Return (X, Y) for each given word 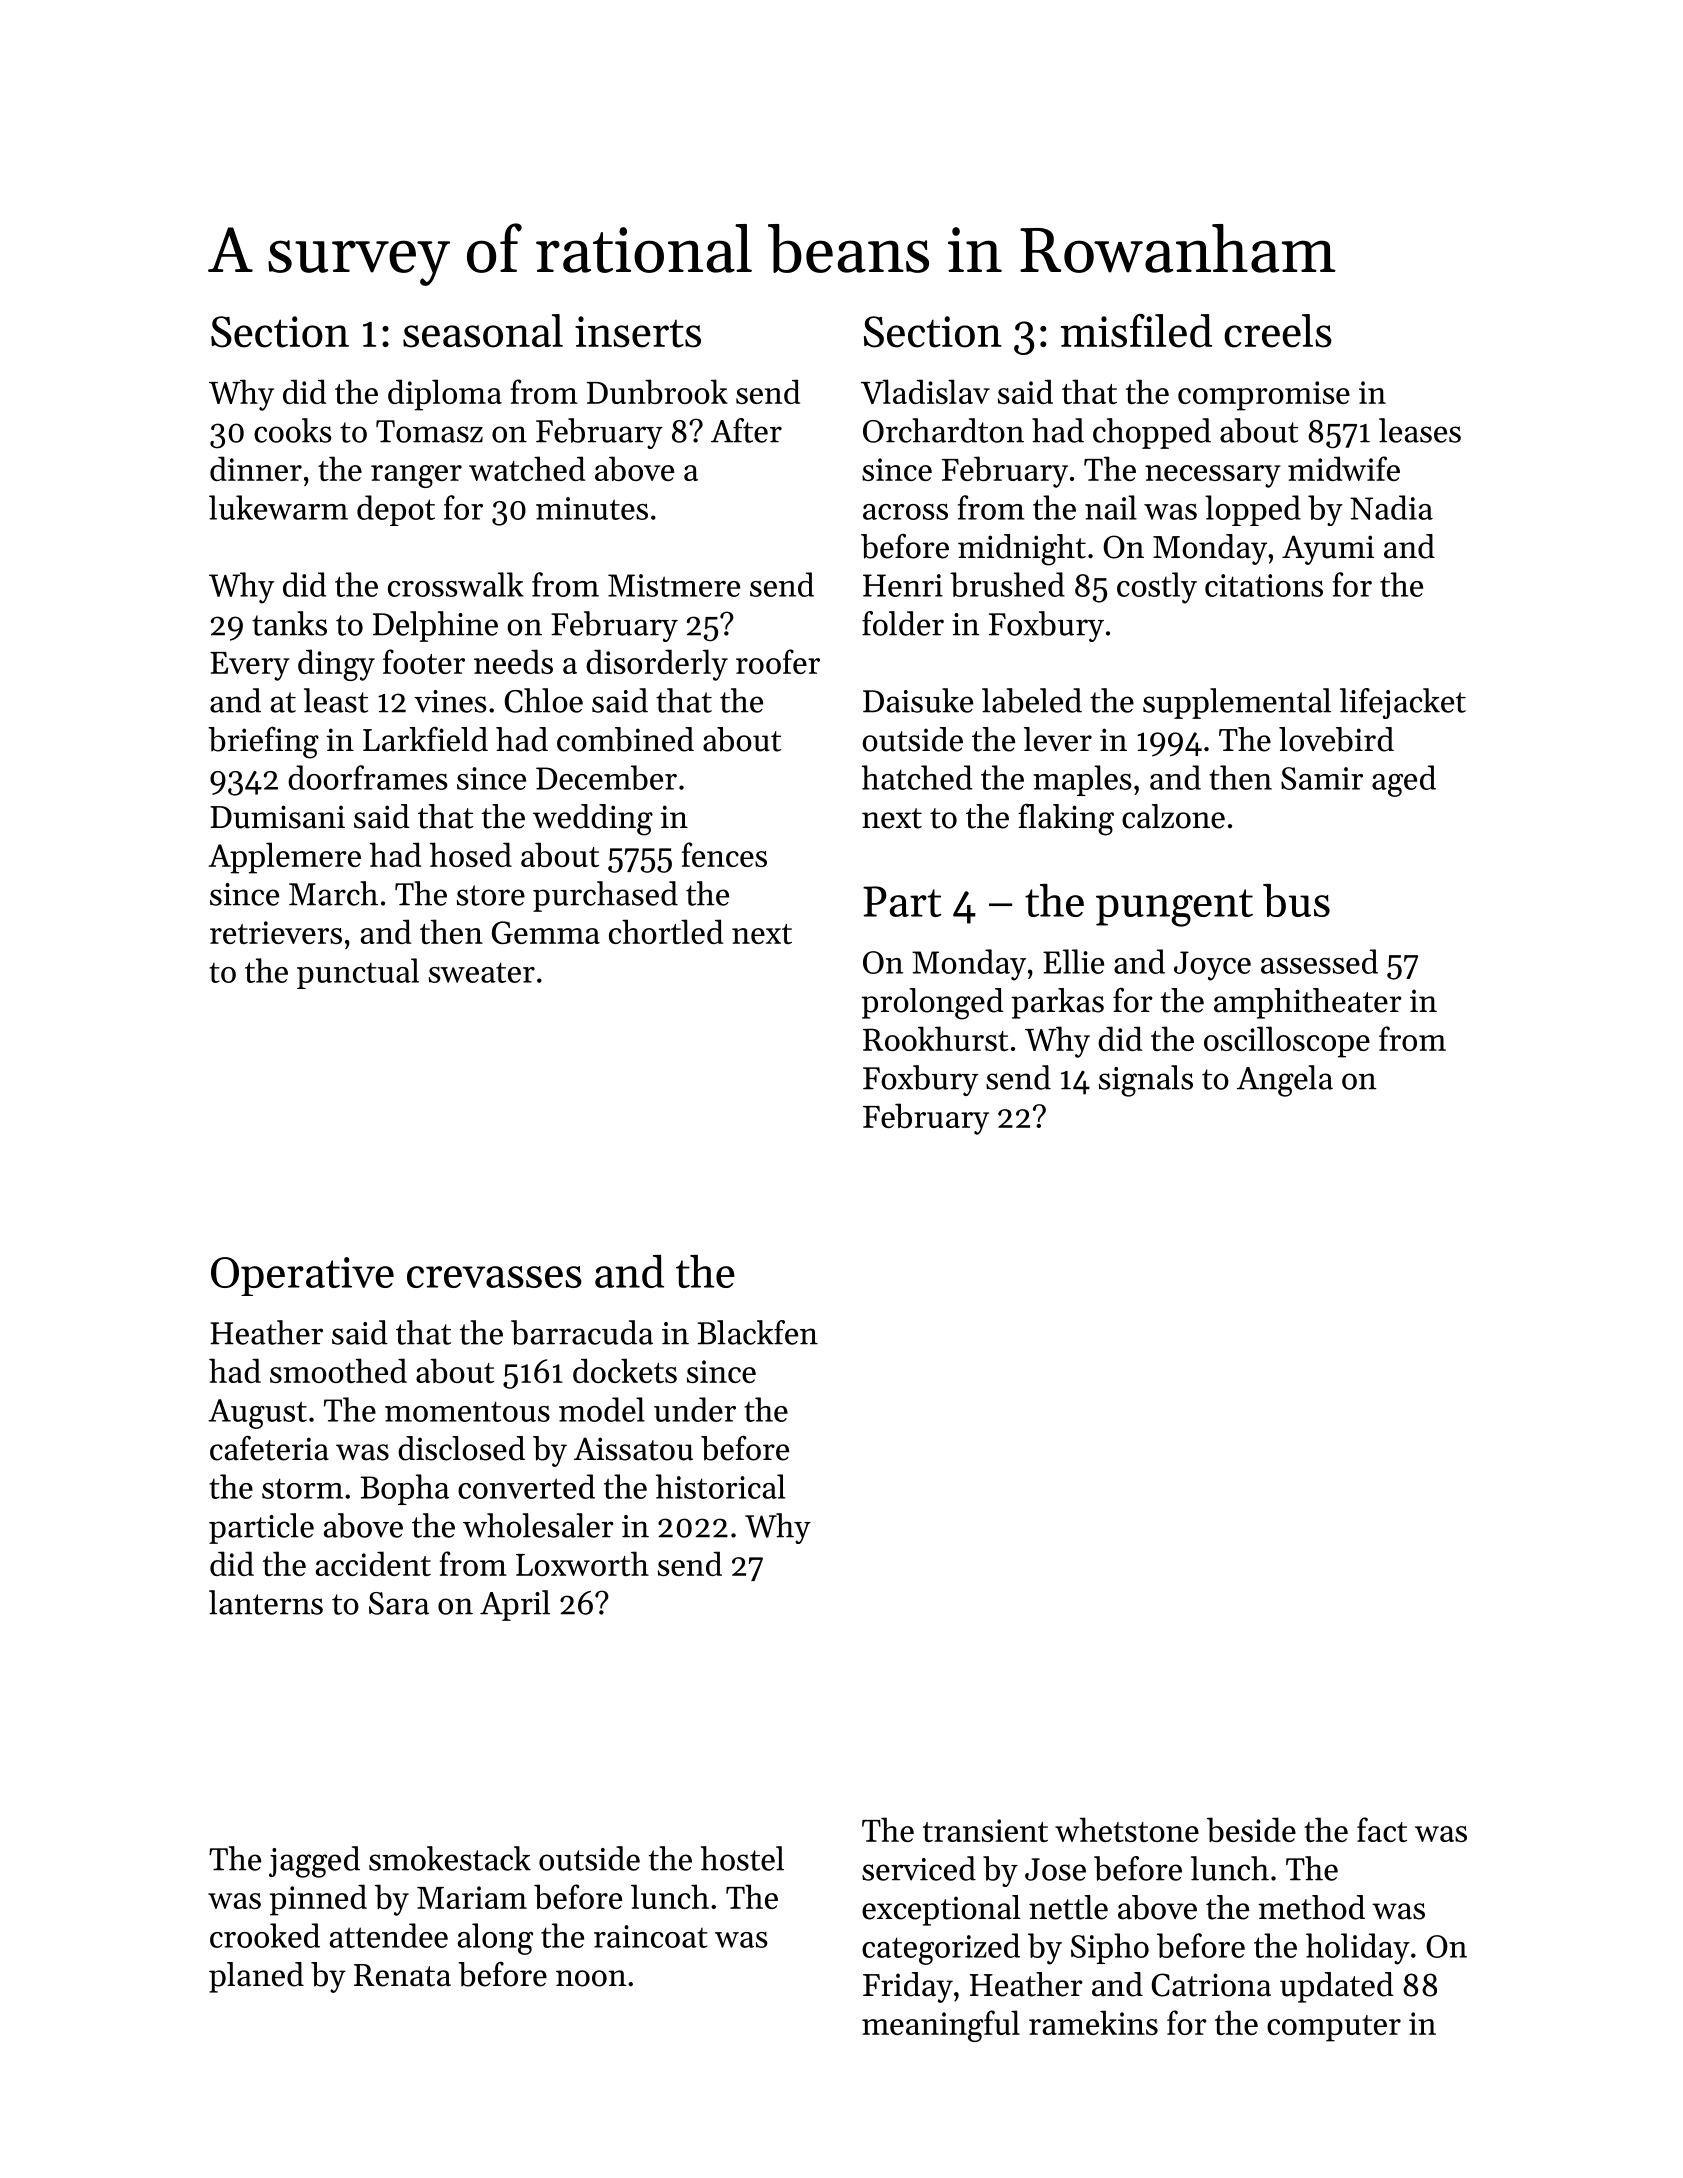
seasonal (483, 331)
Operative (302, 1276)
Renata (402, 1975)
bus (1296, 900)
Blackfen (758, 1332)
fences (724, 854)
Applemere (285, 858)
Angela (1285, 1081)
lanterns (266, 1602)
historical (720, 1486)
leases (1420, 430)
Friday (908, 1987)
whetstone (1127, 1829)
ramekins (1093, 2022)
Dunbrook (657, 391)
